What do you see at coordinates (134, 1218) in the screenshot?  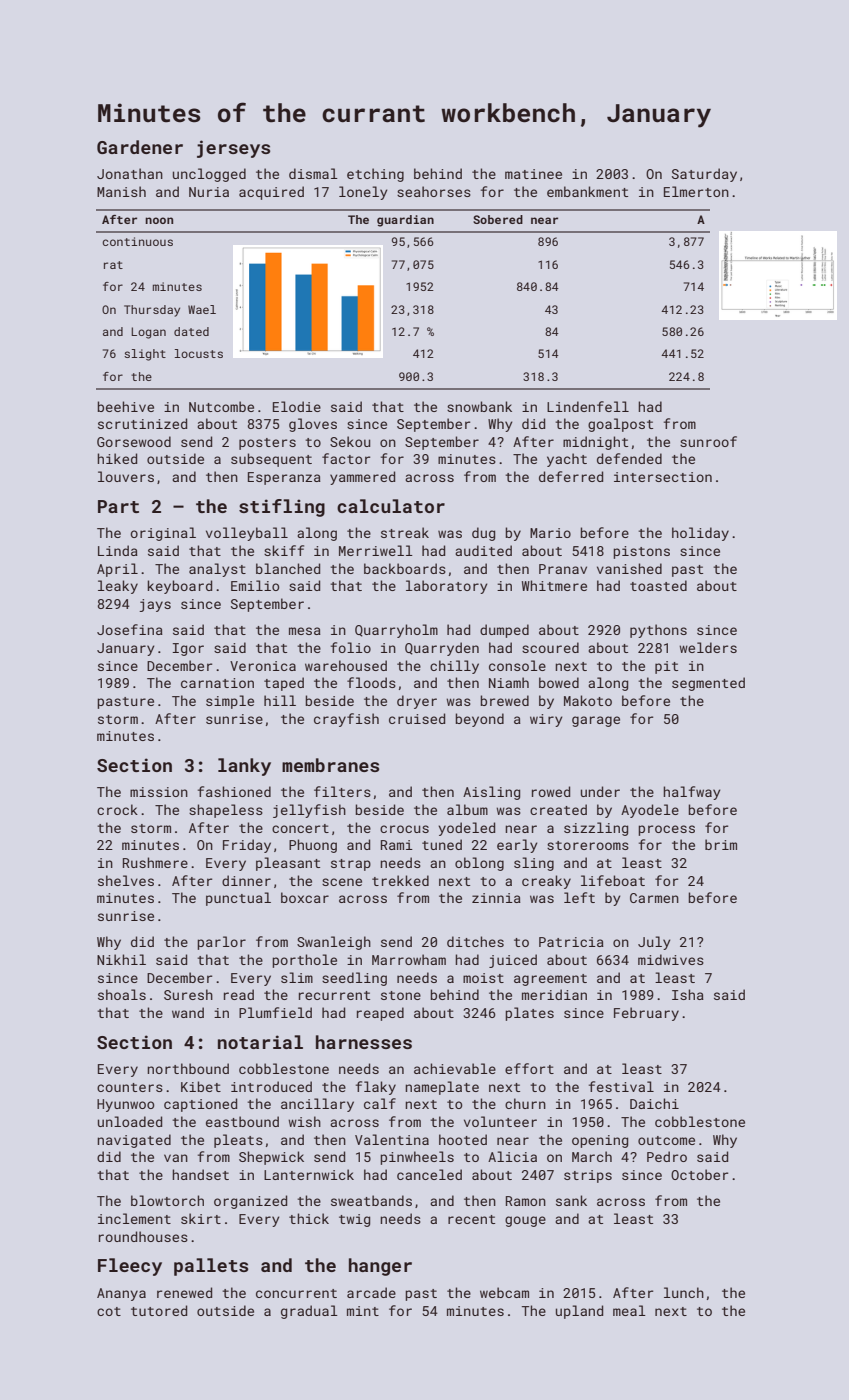 I see `inclement` at bounding box center [134, 1218].
